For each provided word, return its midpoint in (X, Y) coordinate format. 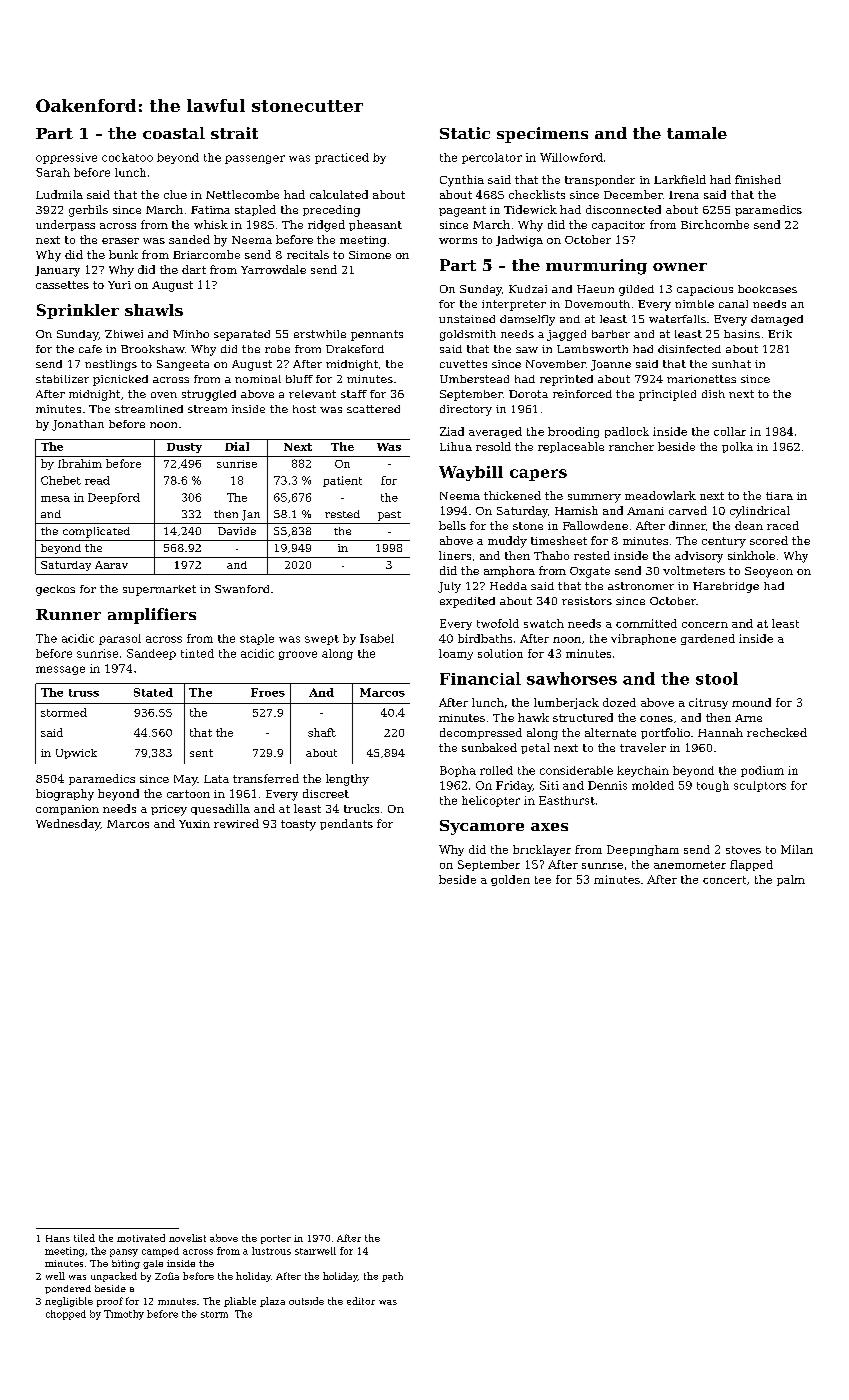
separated (242, 335)
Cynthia (462, 181)
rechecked (777, 732)
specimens (542, 135)
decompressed (481, 733)
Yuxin (194, 824)
